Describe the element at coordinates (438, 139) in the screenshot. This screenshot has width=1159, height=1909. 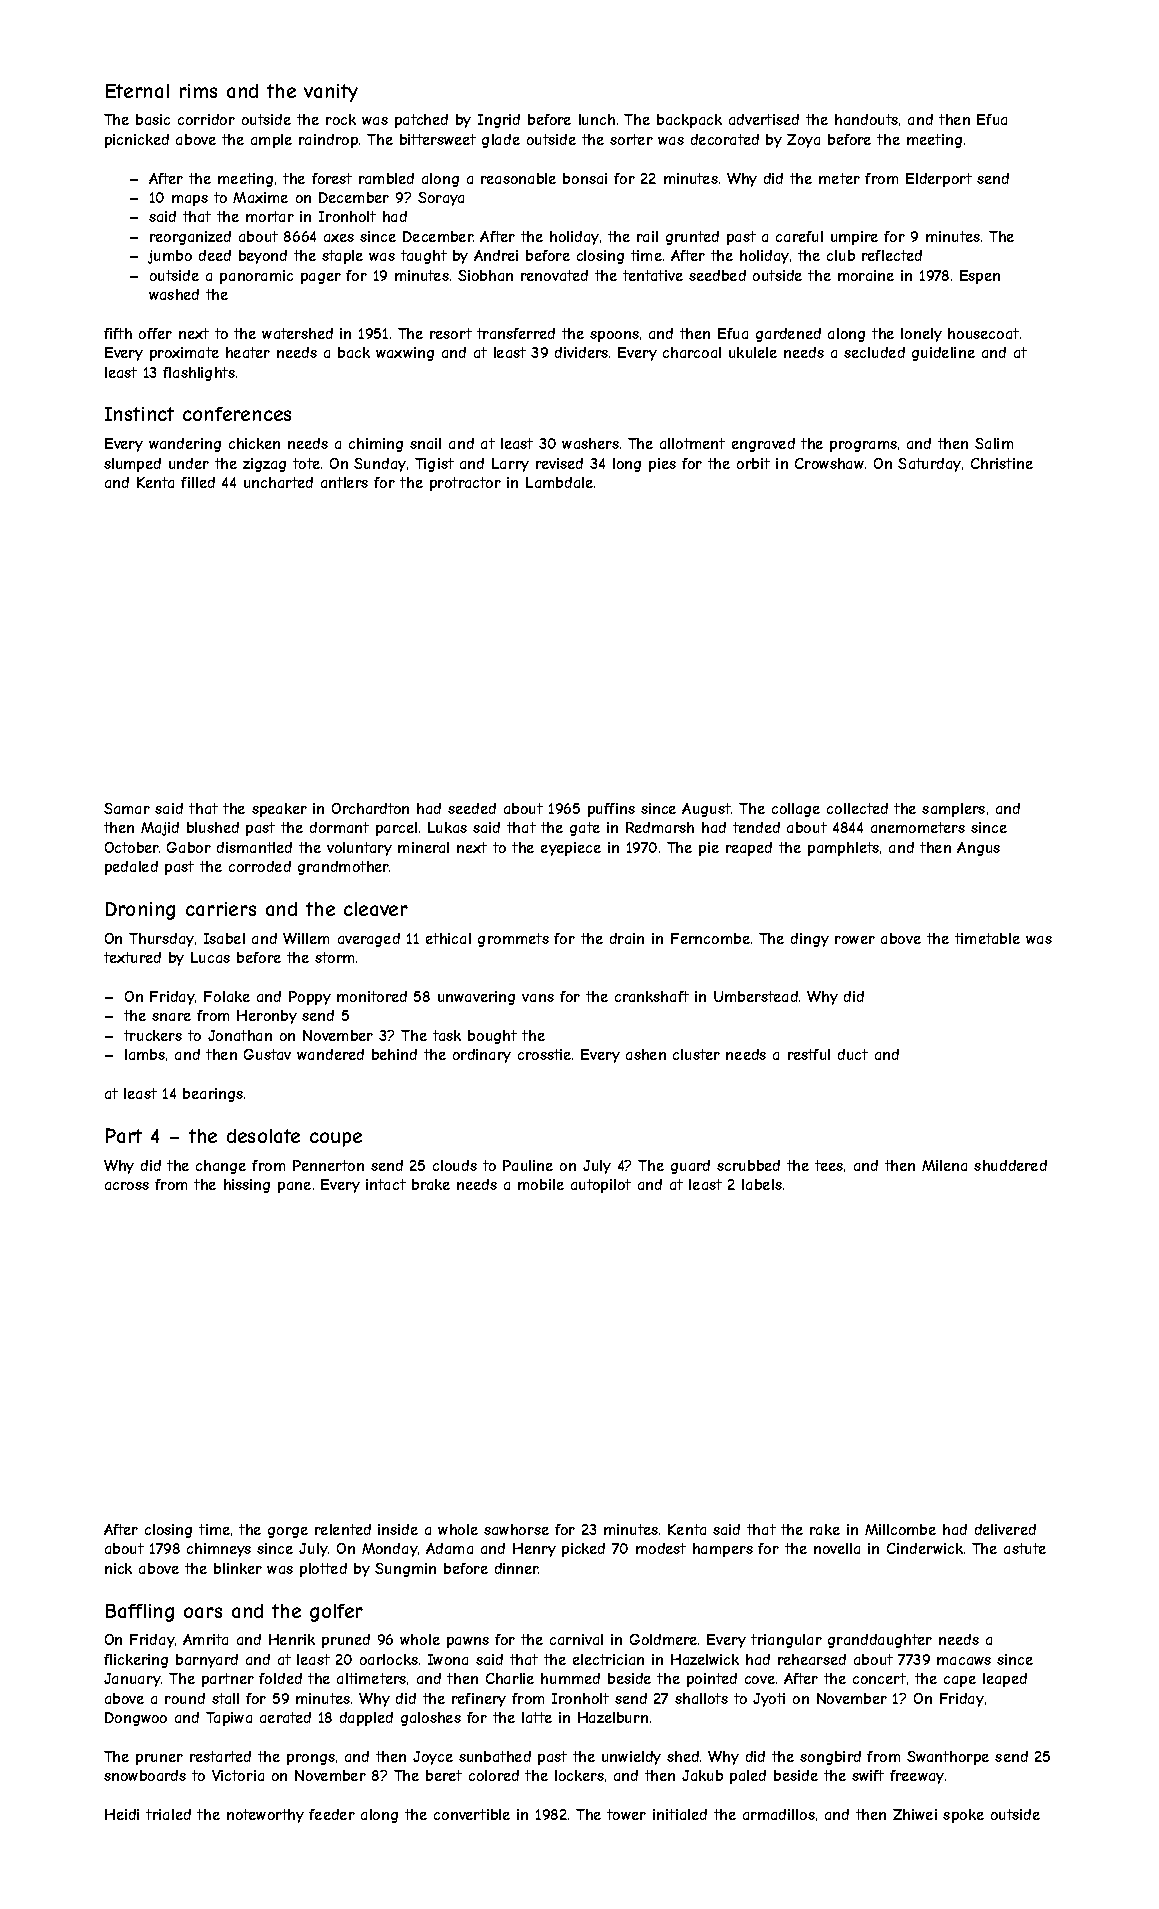
I see `bittersweet` at that location.
